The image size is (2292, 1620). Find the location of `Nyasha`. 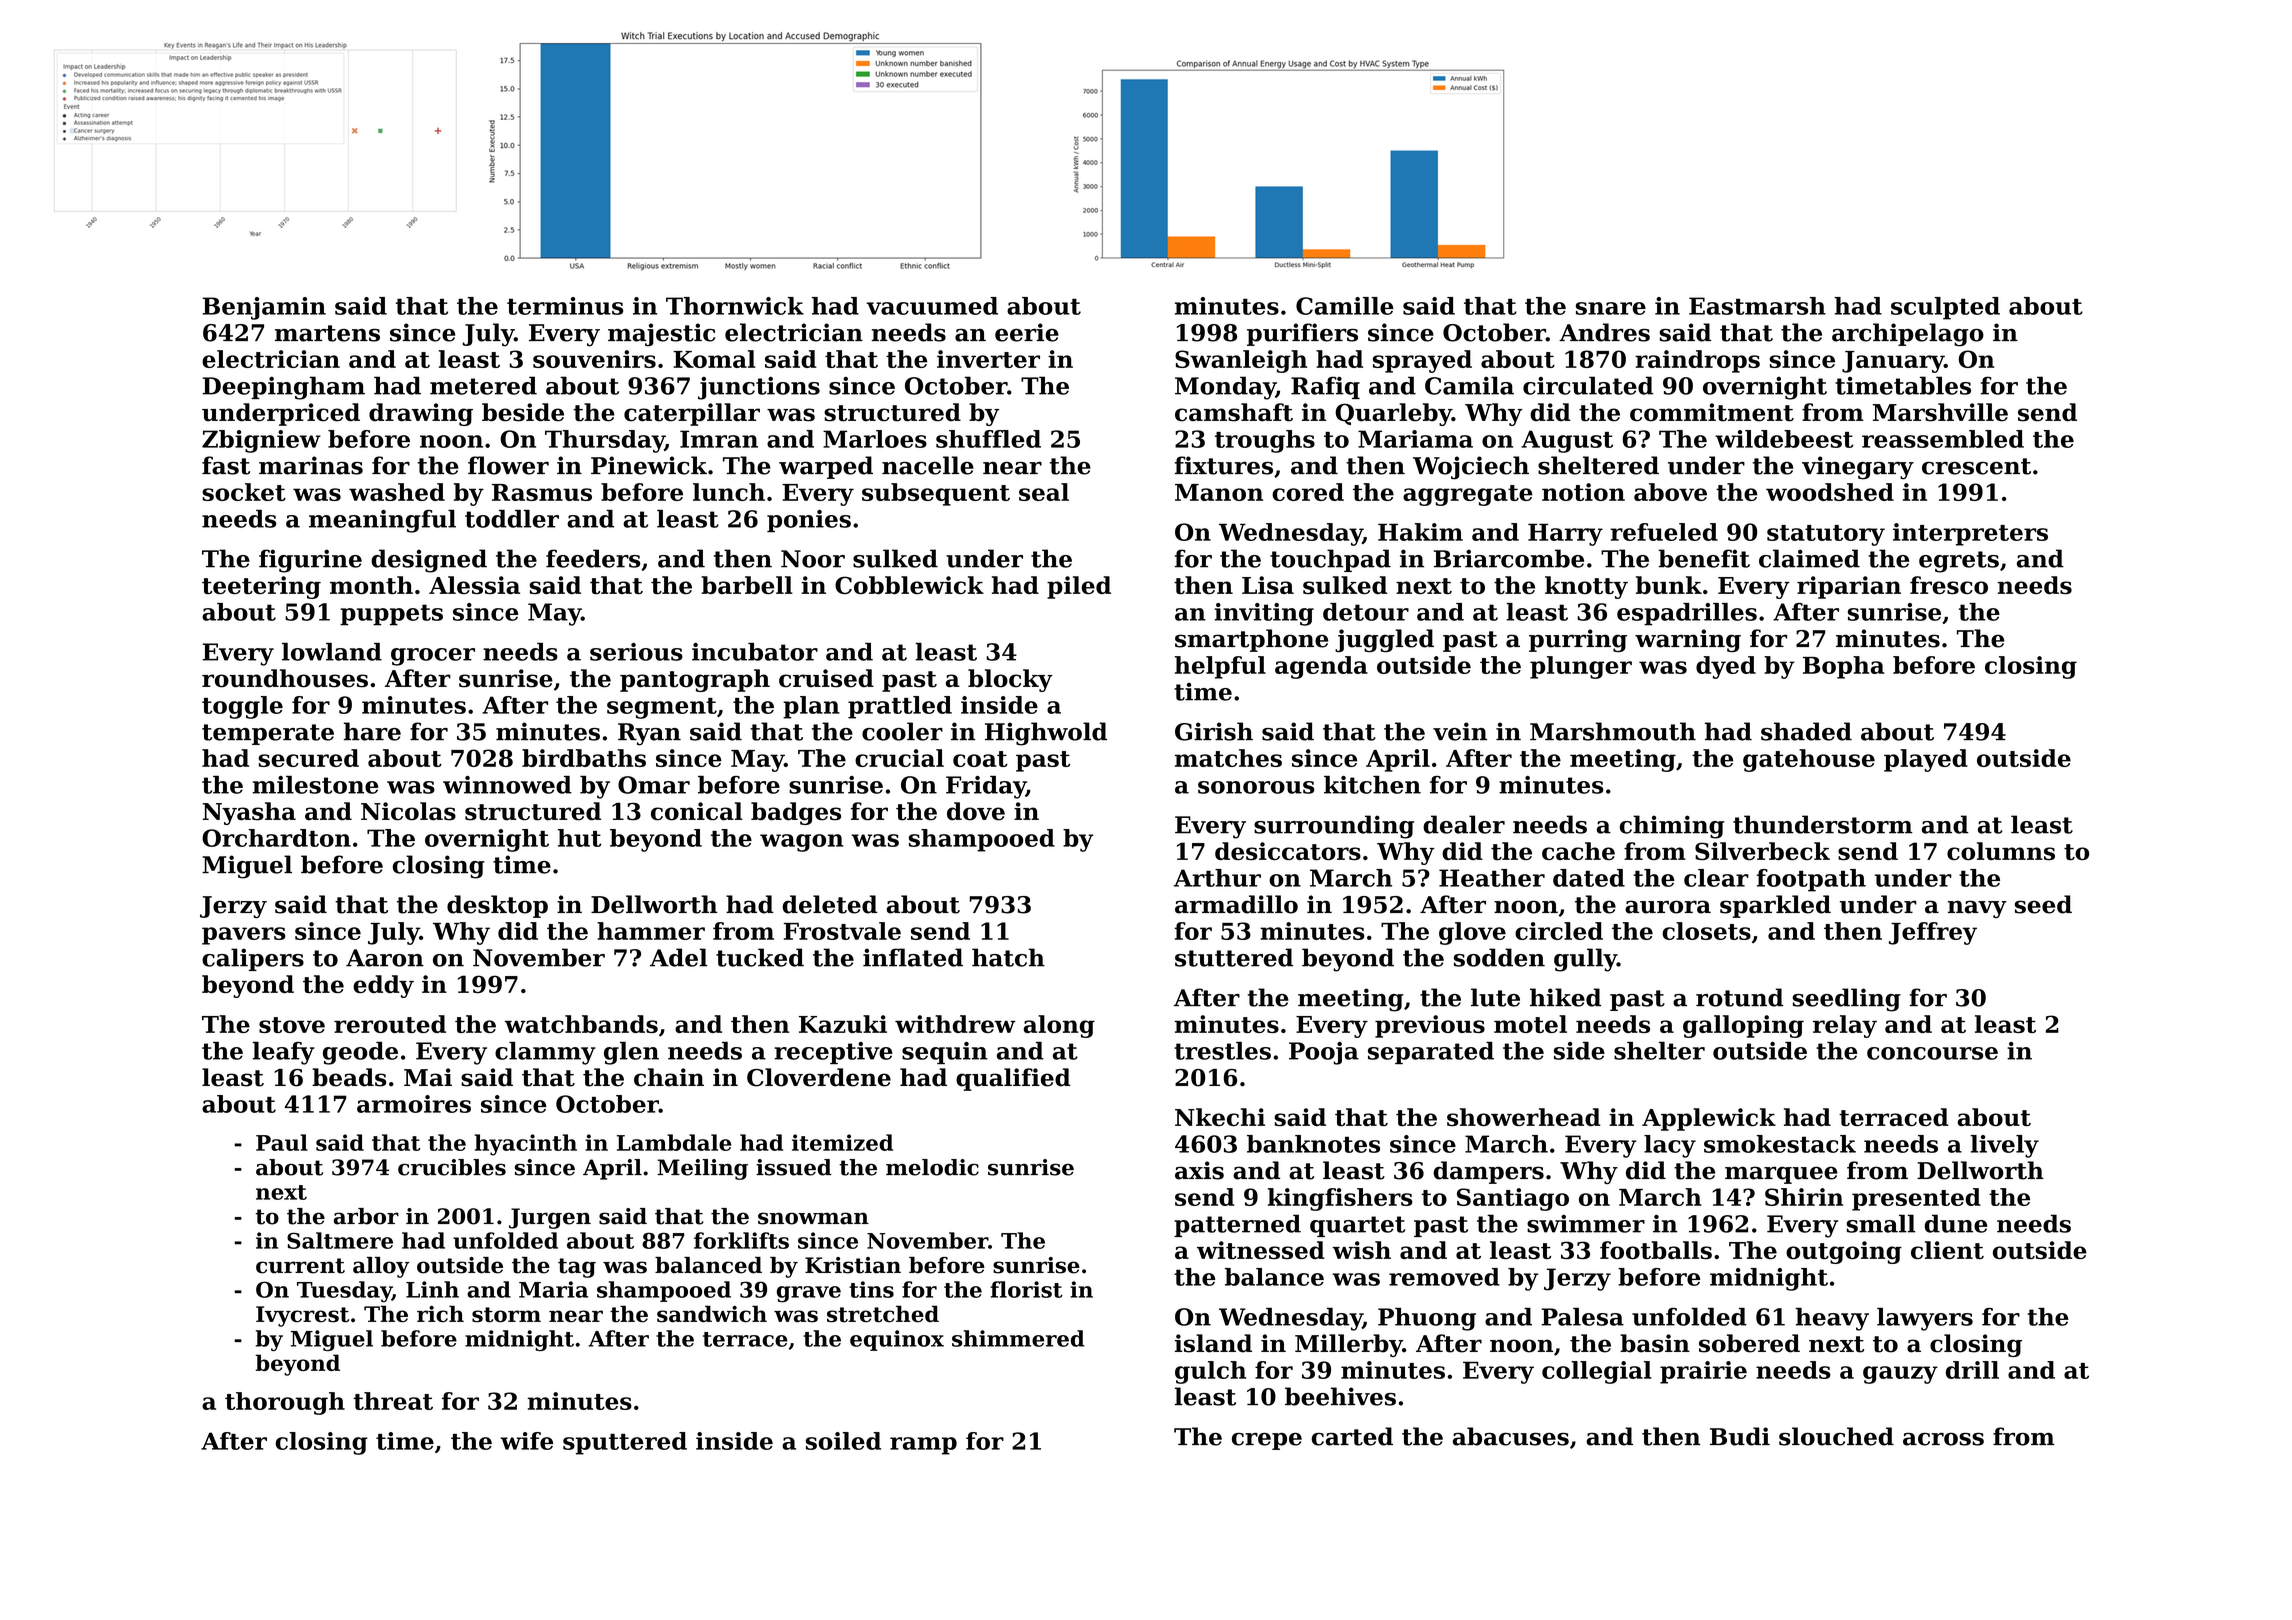

Nyasha is located at coordinates (249, 813).
